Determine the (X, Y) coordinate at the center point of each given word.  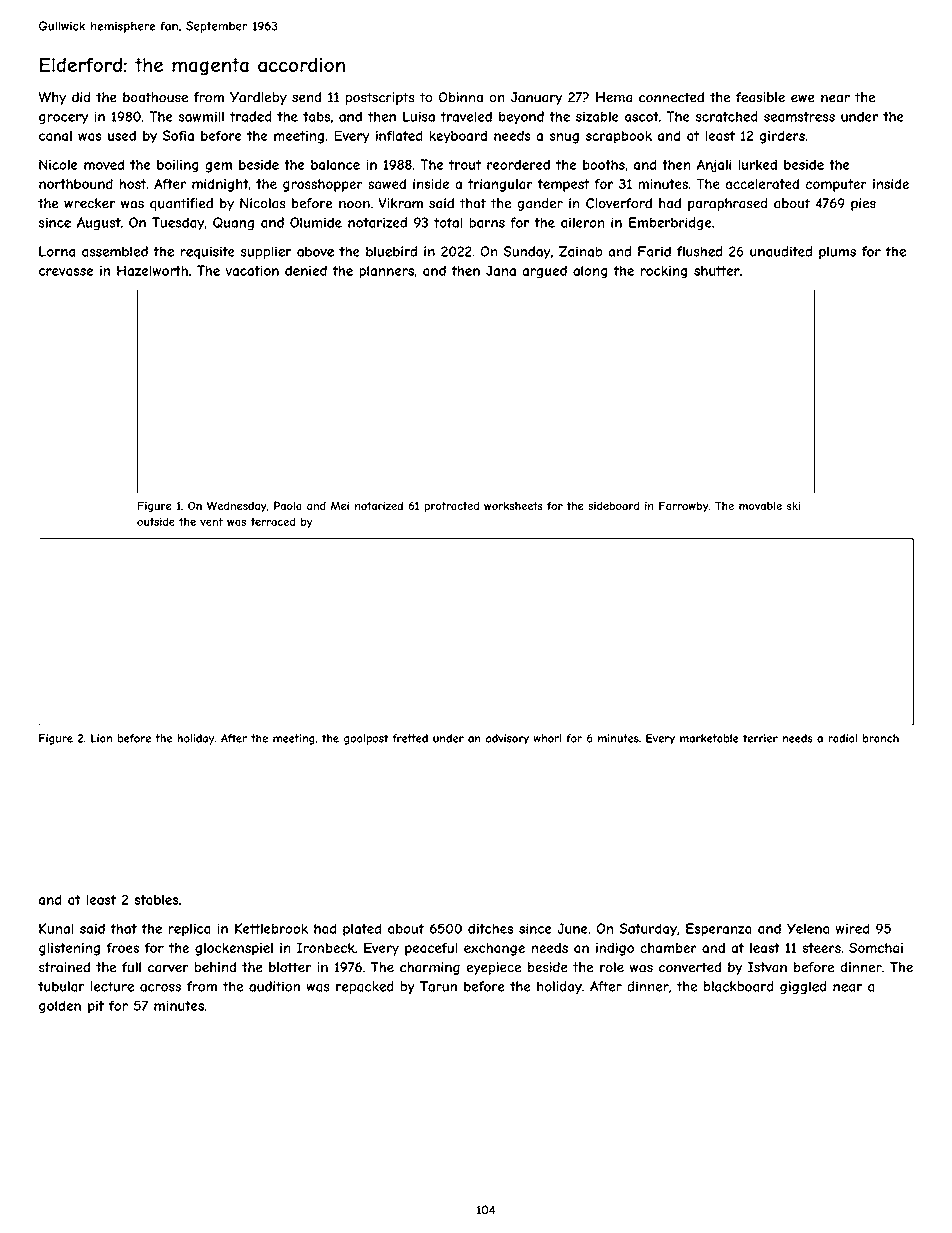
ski (793, 506)
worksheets (513, 506)
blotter (290, 967)
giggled (803, 987)
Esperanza (719, 930)
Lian (101, 738)
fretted (410, 738)
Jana (501, 270)
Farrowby (684, 506)
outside (156, 521)
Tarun (438, 986)
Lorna (57, 251)
